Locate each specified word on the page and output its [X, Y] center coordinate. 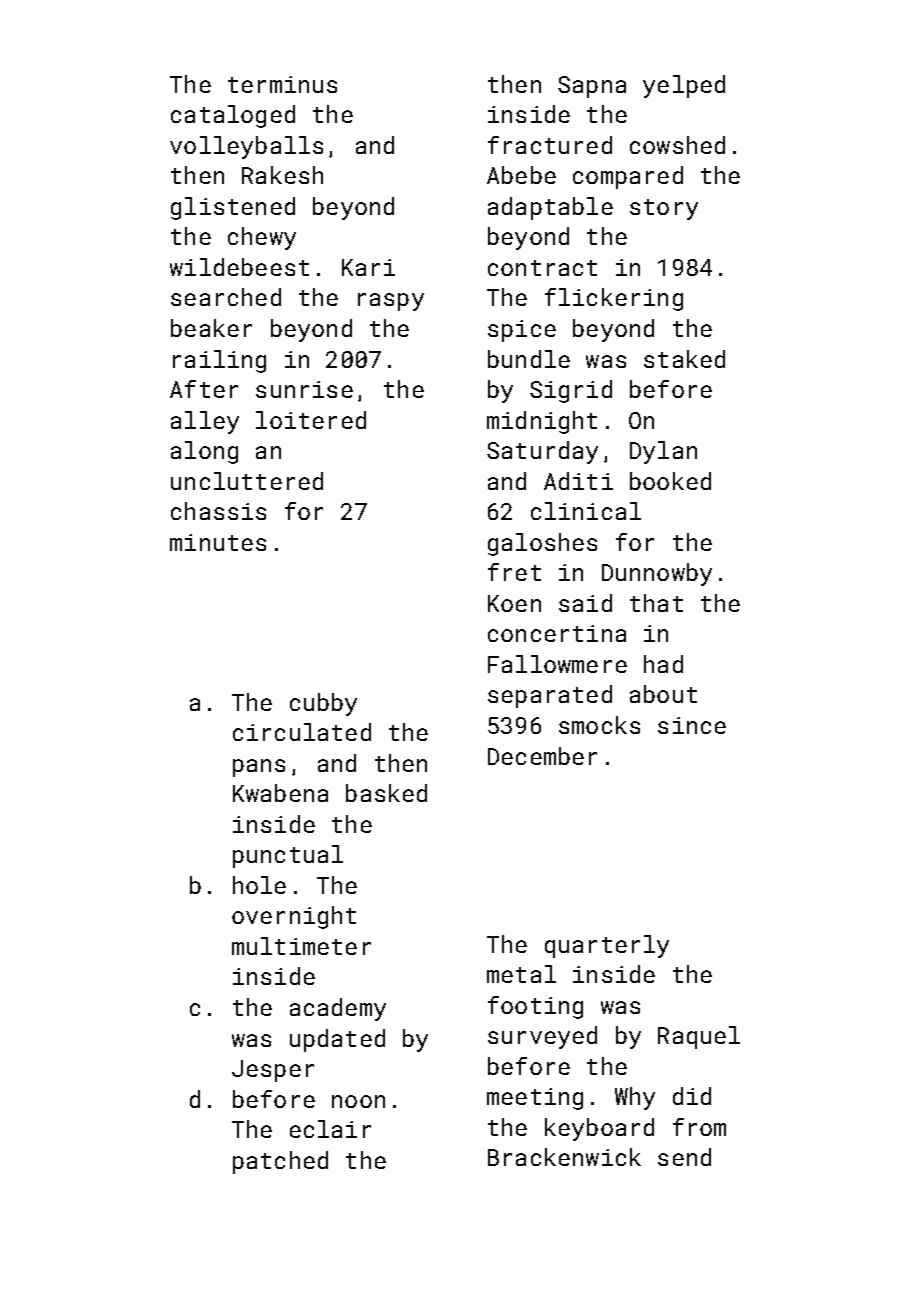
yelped [684, 86]
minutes [218, 542]
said [585, 603]
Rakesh [282, 175]
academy [338, 1009]
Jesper [273, 1071]
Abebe [521, 175]
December [542, 756]
